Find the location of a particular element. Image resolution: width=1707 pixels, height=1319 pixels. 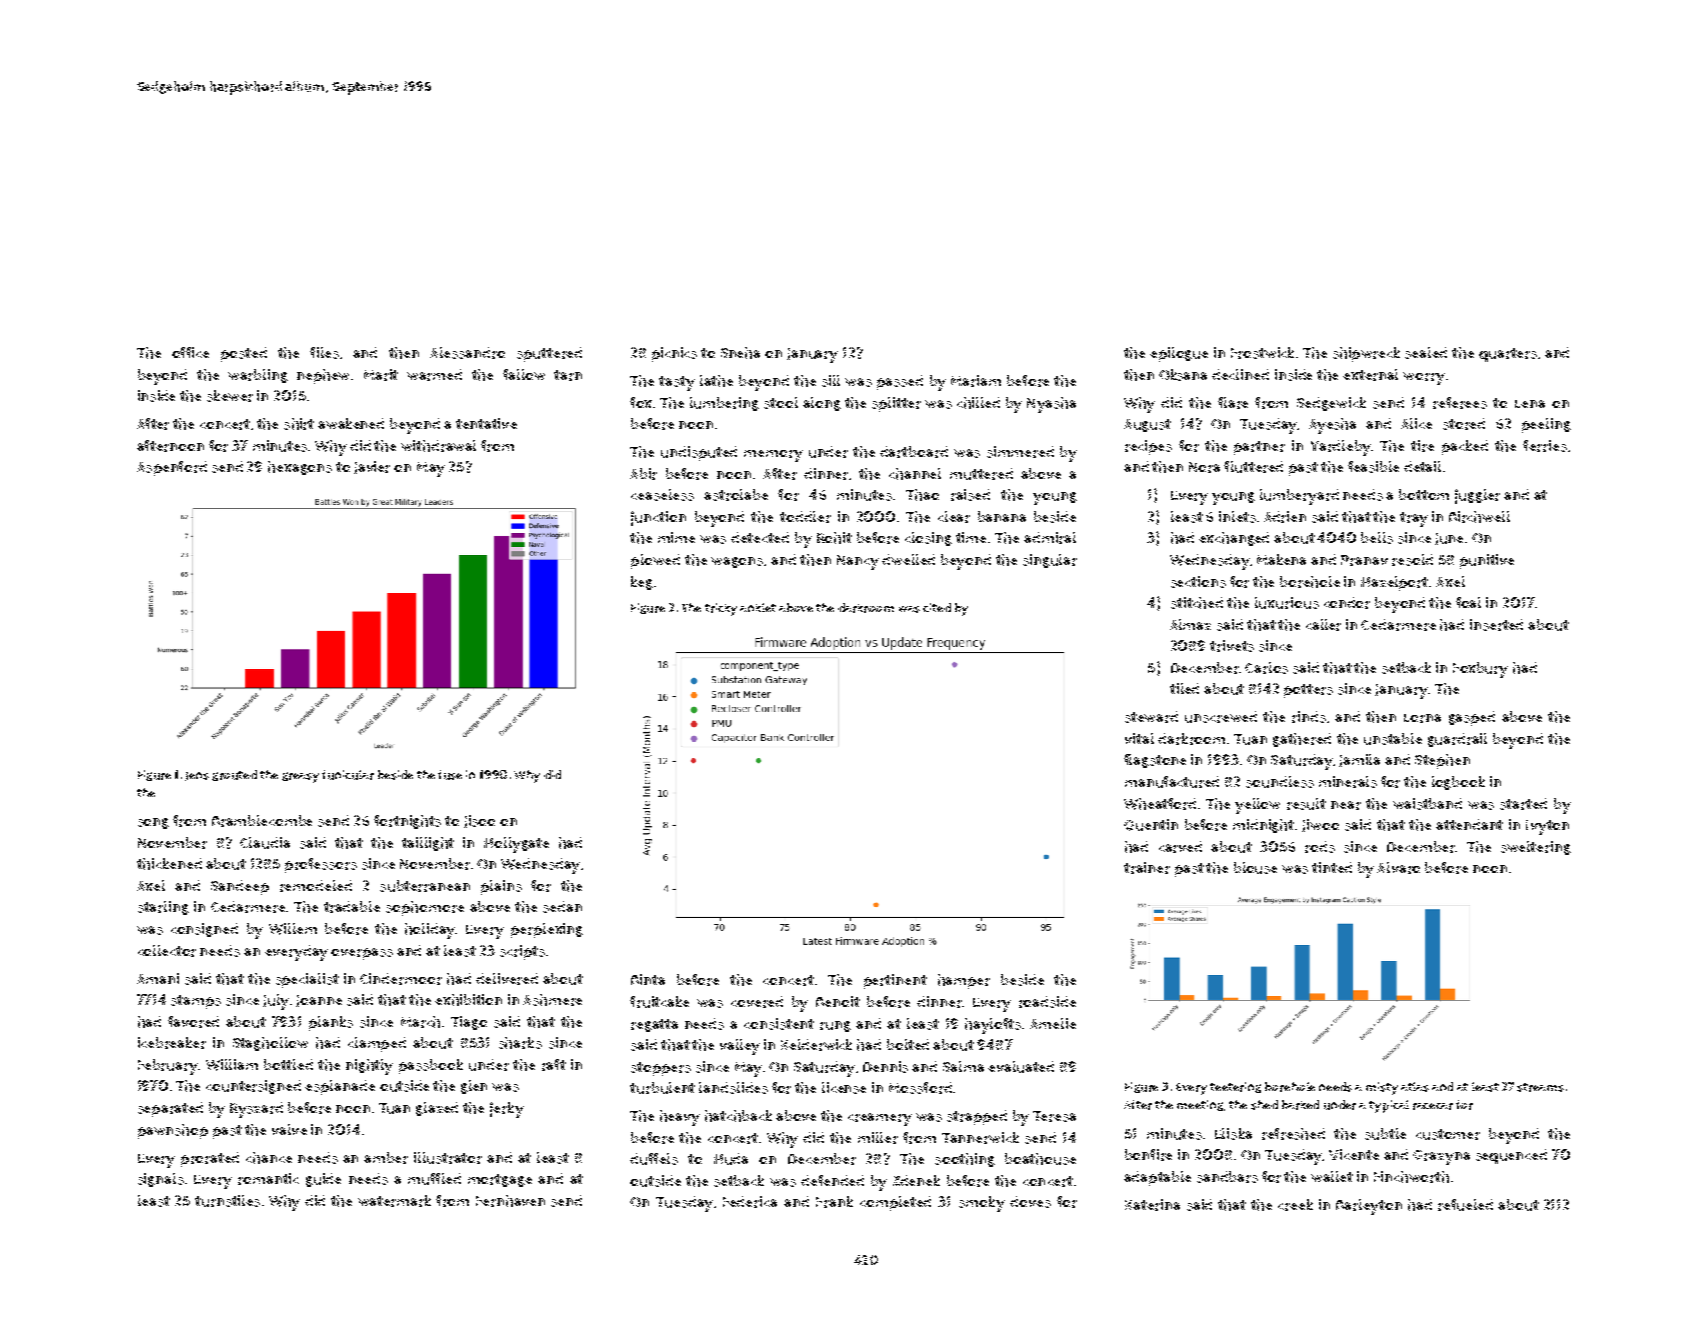

channel is located at coordinates (915, 474).
